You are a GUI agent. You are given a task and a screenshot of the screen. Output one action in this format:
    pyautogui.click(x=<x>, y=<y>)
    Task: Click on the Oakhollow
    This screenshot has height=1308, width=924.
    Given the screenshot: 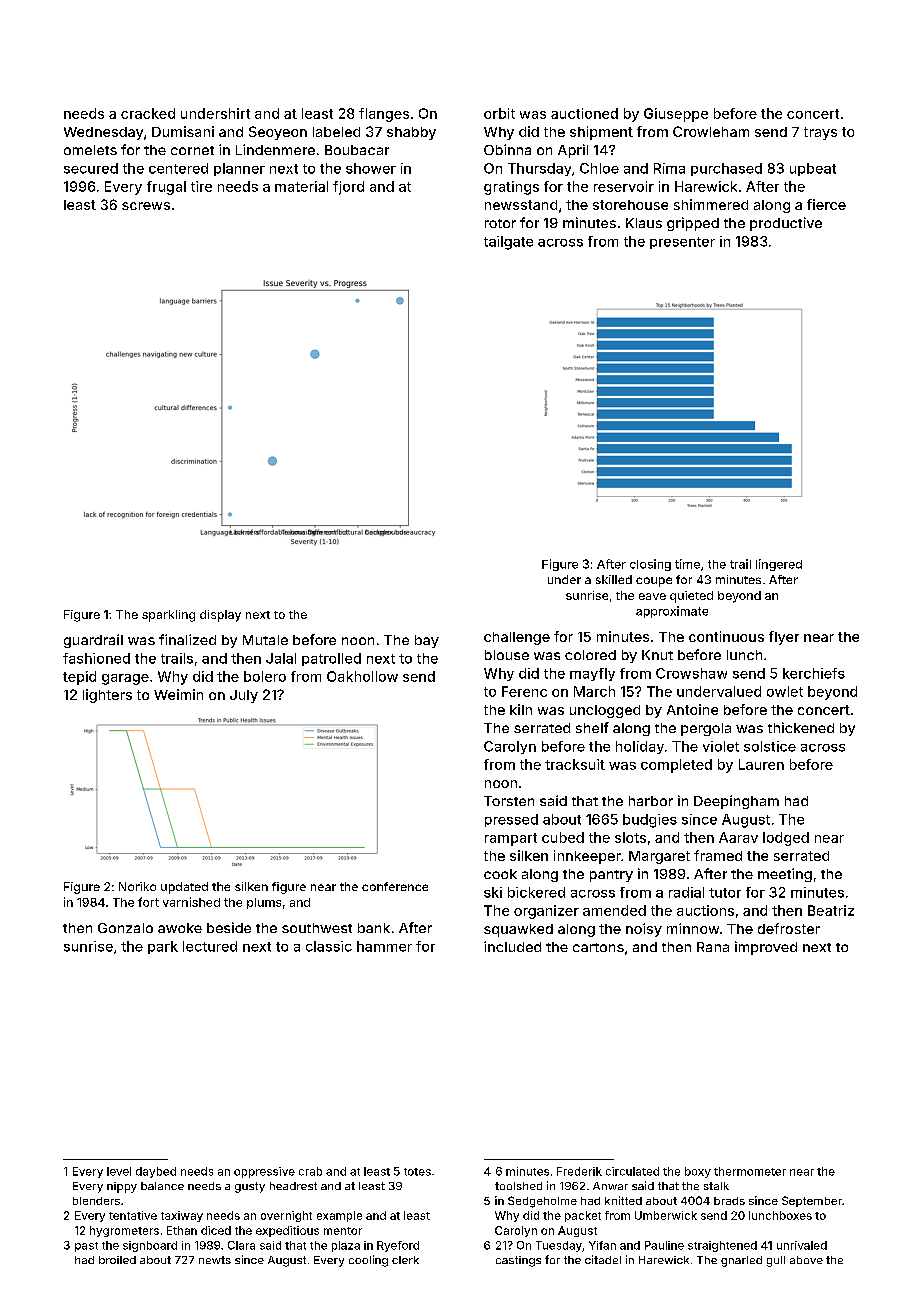 What is the action you would take?
    pyautogui.click(x=362, y=676)
